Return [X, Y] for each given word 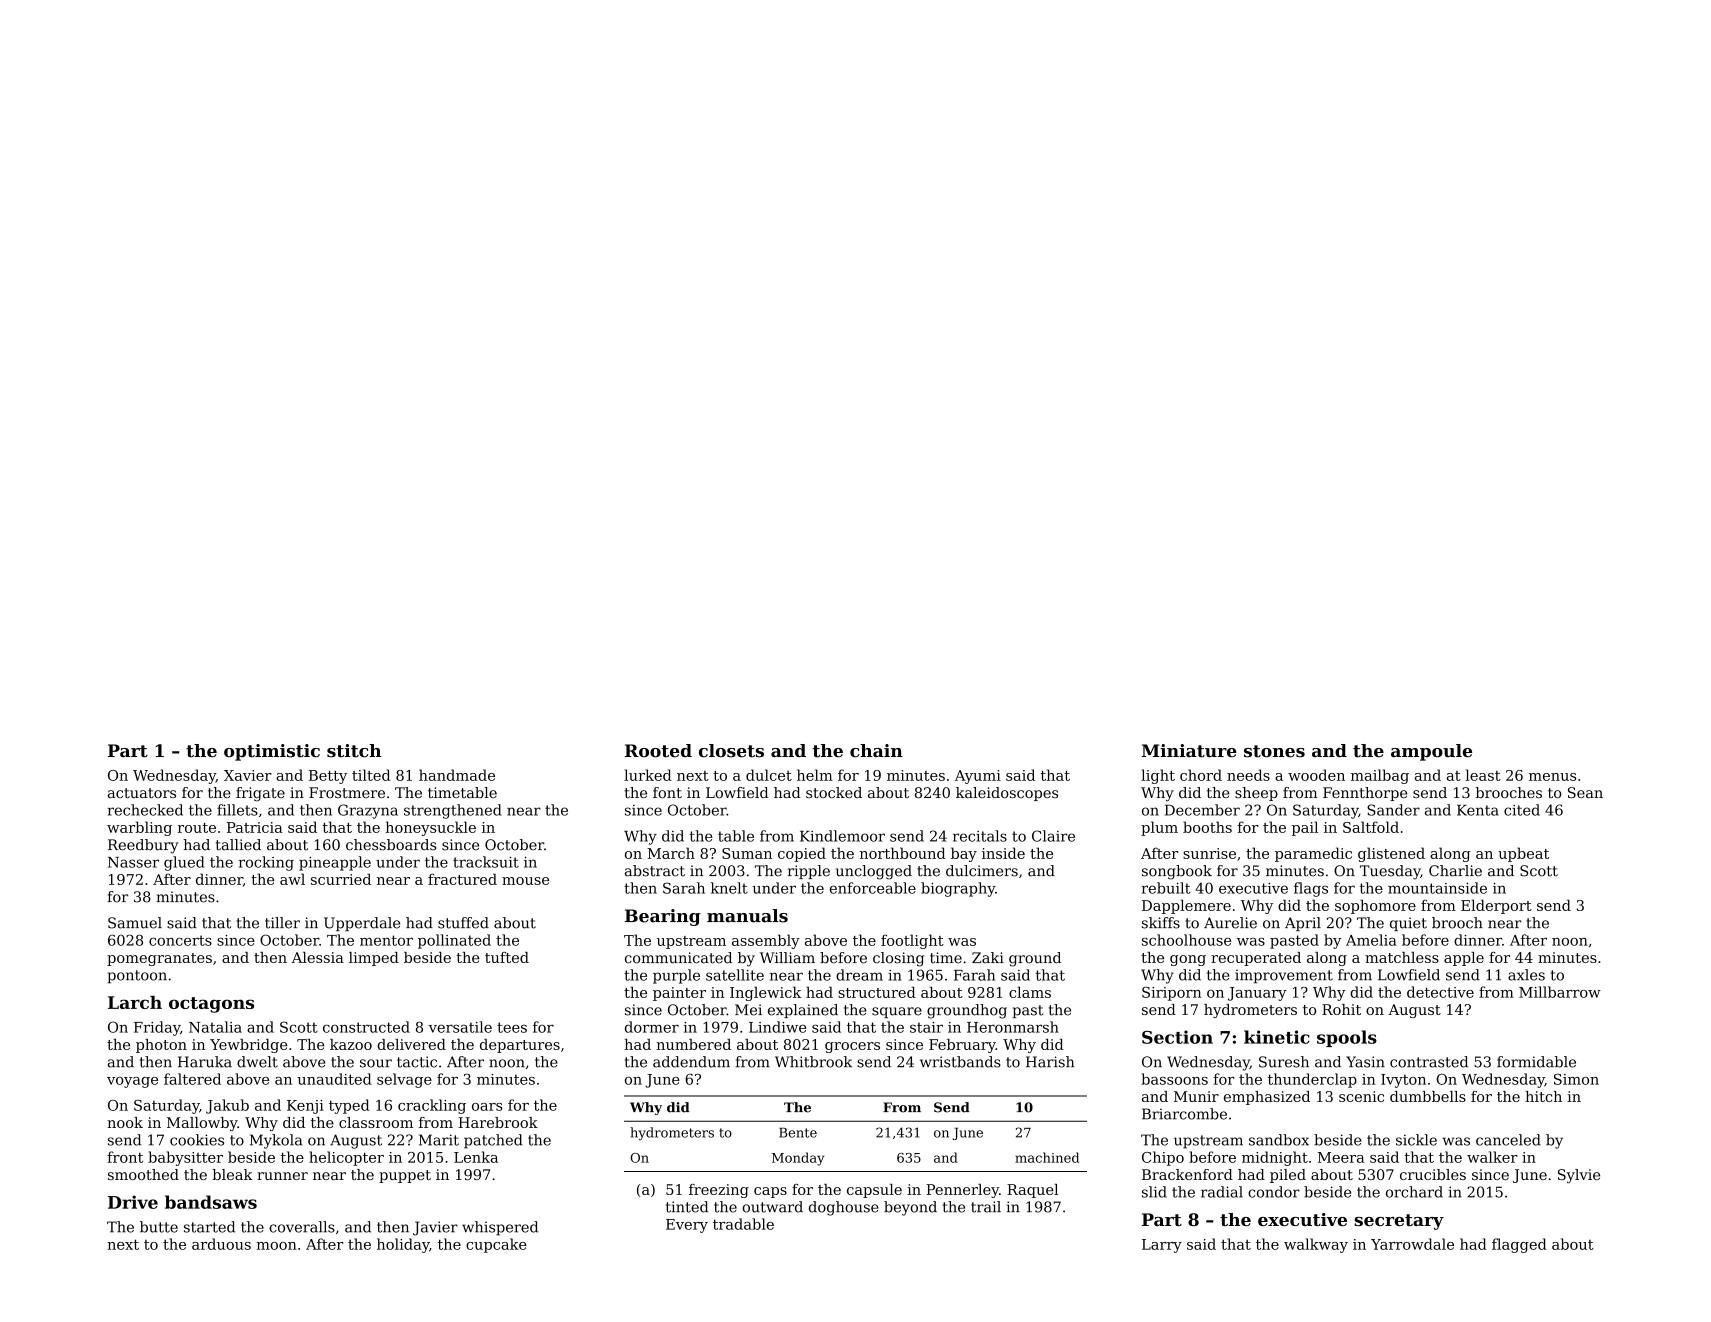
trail [986, 1207]
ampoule [1431, 752]
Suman [747, 853]
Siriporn [1171, 994]
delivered [411, 1044]
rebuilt [1166, 888]
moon [276, 1246]
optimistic [272, 752]
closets [731, 751]
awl [292, 879]
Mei [748, 1010]
